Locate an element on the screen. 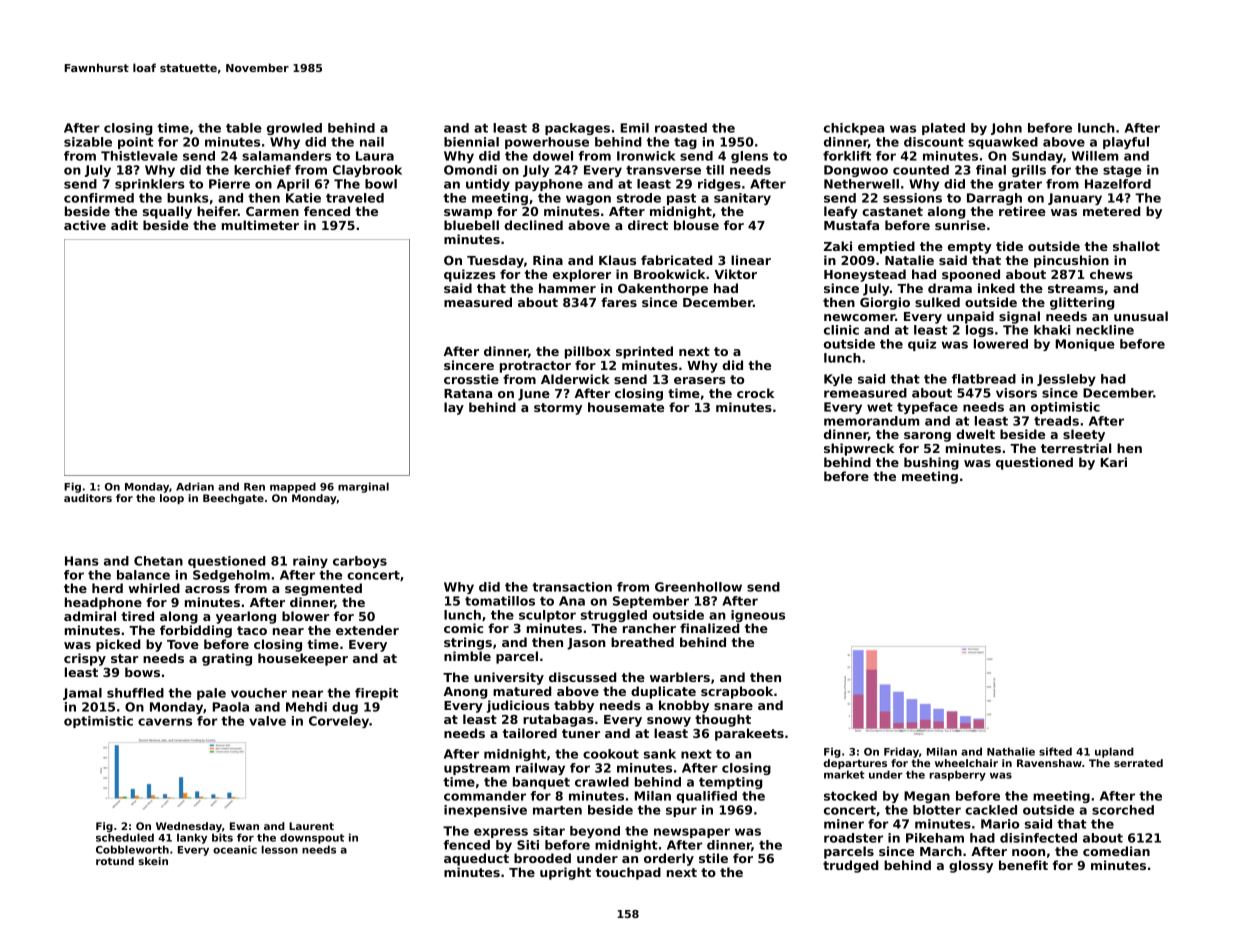 This screenshot has height=952, width=1233. tailored is located at coordinates (530, 733).
